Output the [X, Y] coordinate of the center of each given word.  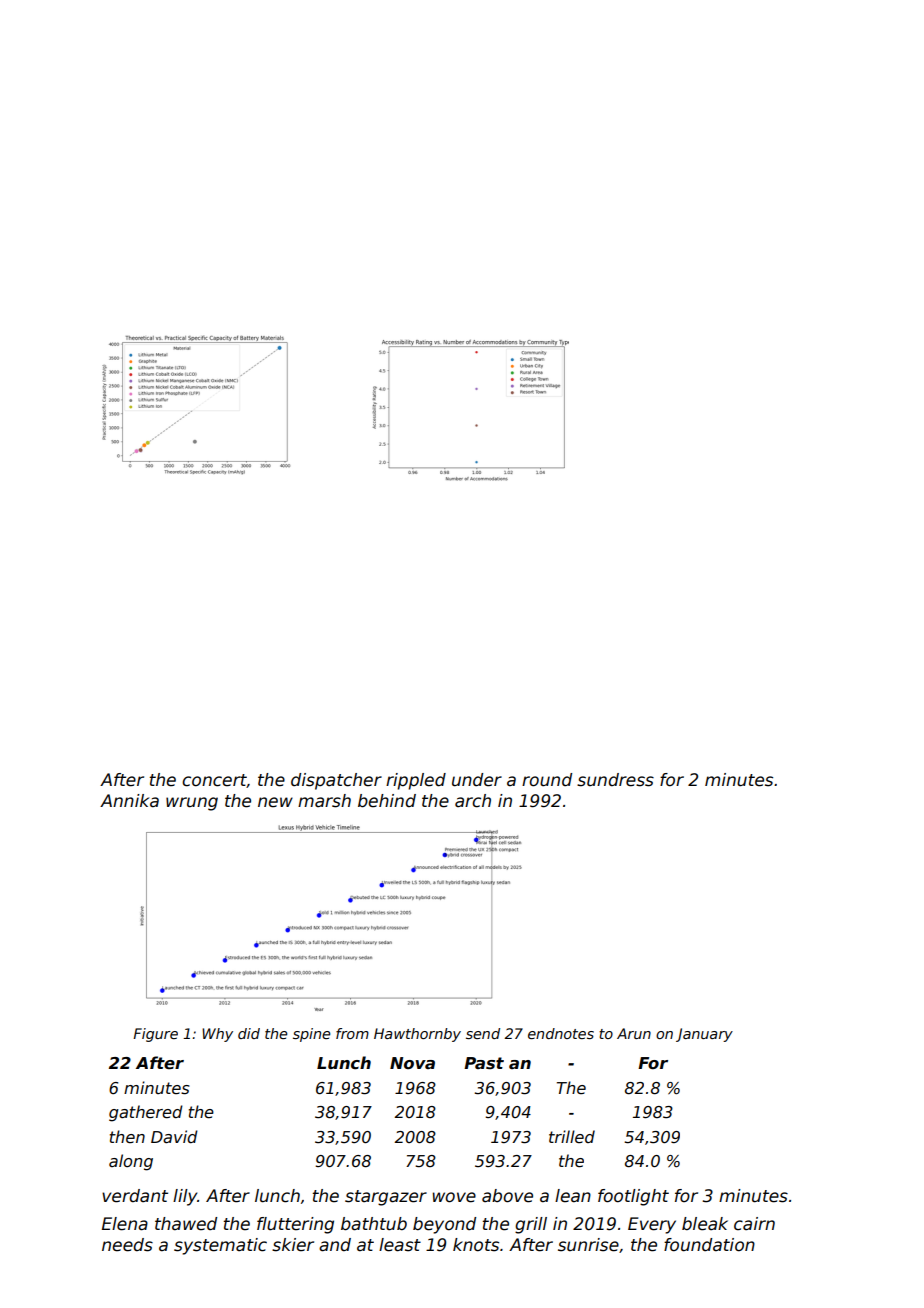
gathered [146, 1113]
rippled [416, 781]
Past [484, 1063]
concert [214, 781]
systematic [220, 1246]
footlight [633, 1197]
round [547, 780]
